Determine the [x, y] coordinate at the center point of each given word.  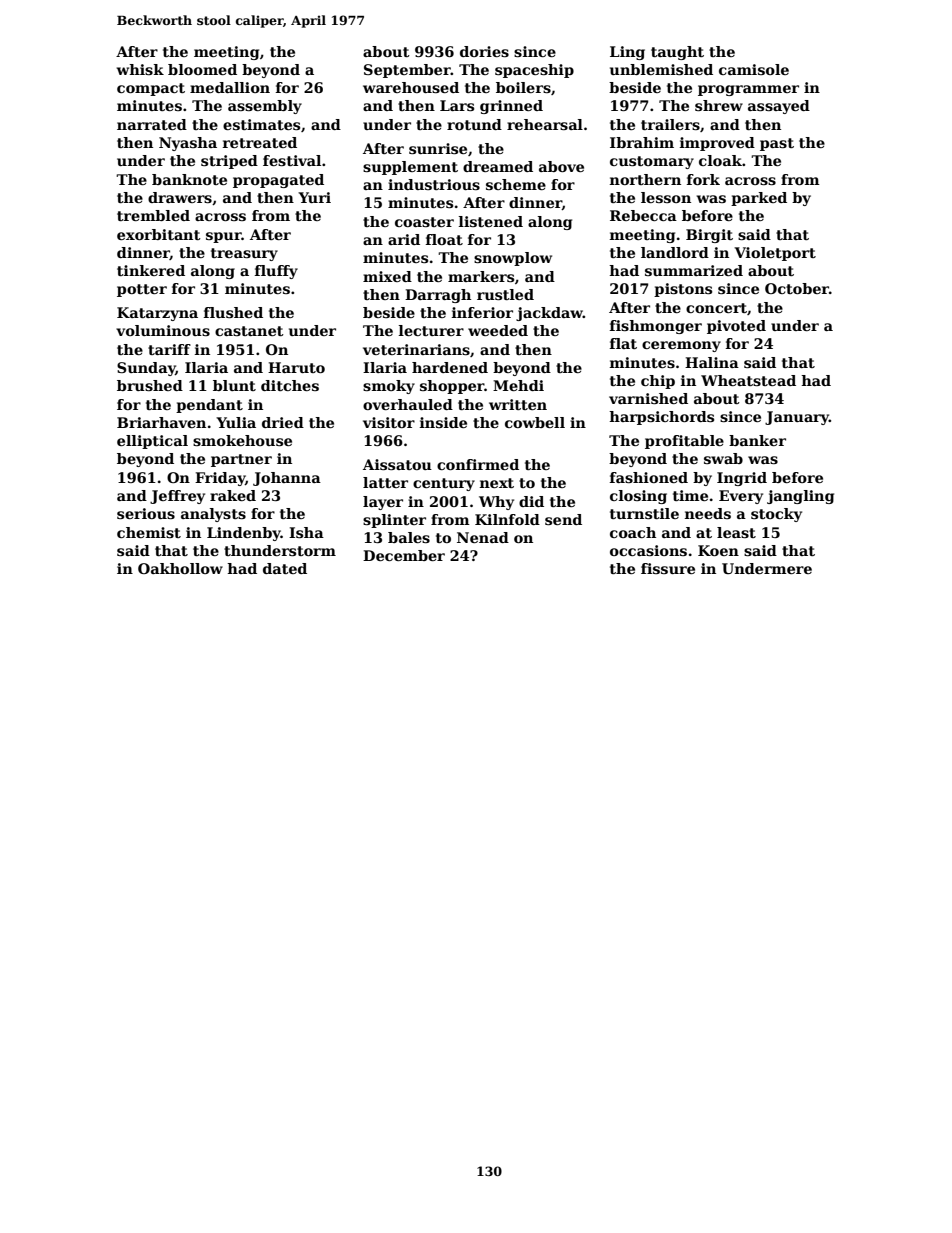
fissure [668, 568]
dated [285, 568]
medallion [230, 87]
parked [759, 199]
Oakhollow [180, 568]
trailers [670, 124]
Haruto [296, 367]
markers [481, 276]
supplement [410, 168]
